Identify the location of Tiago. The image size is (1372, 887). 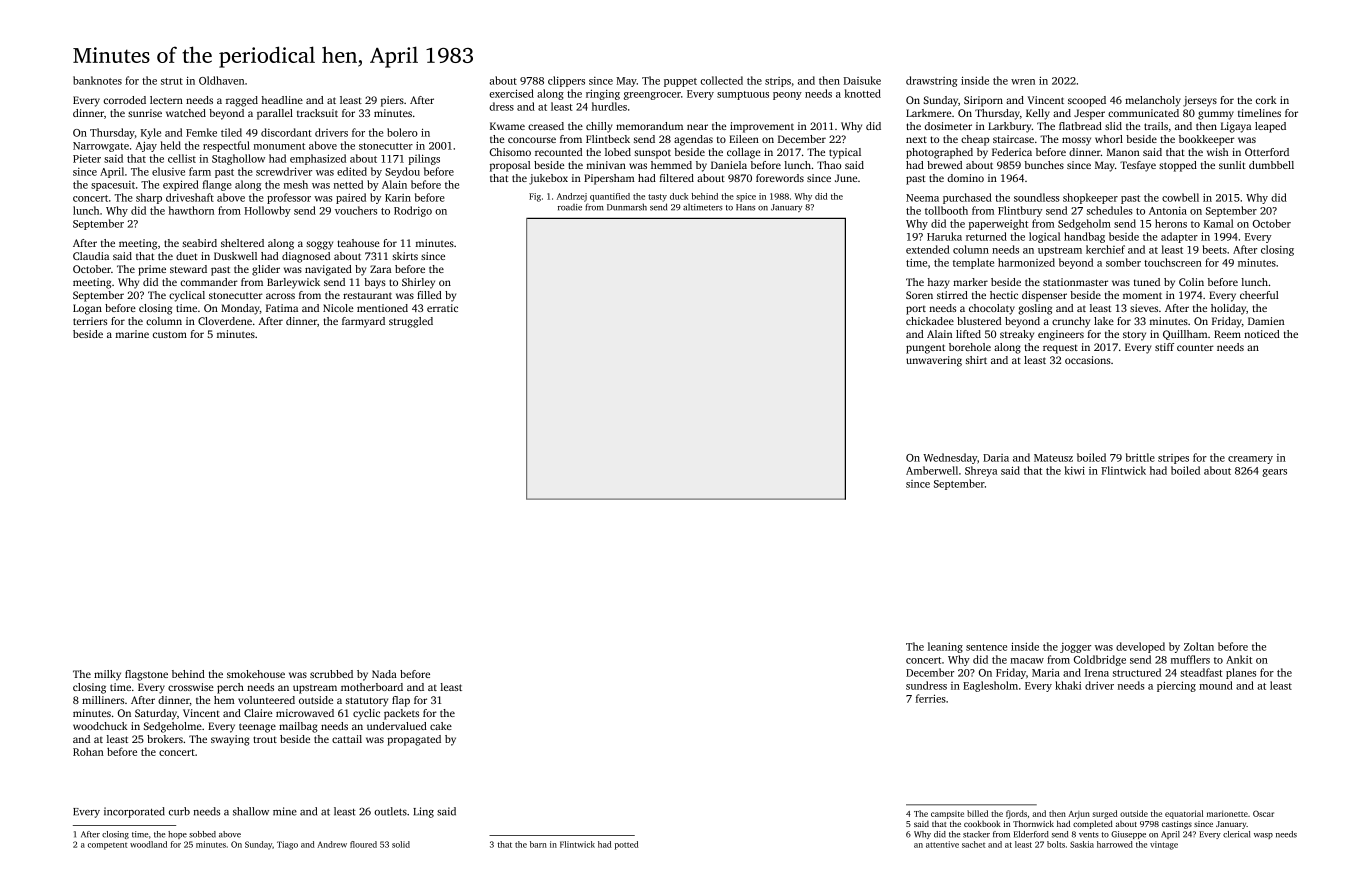
(287, 845).
